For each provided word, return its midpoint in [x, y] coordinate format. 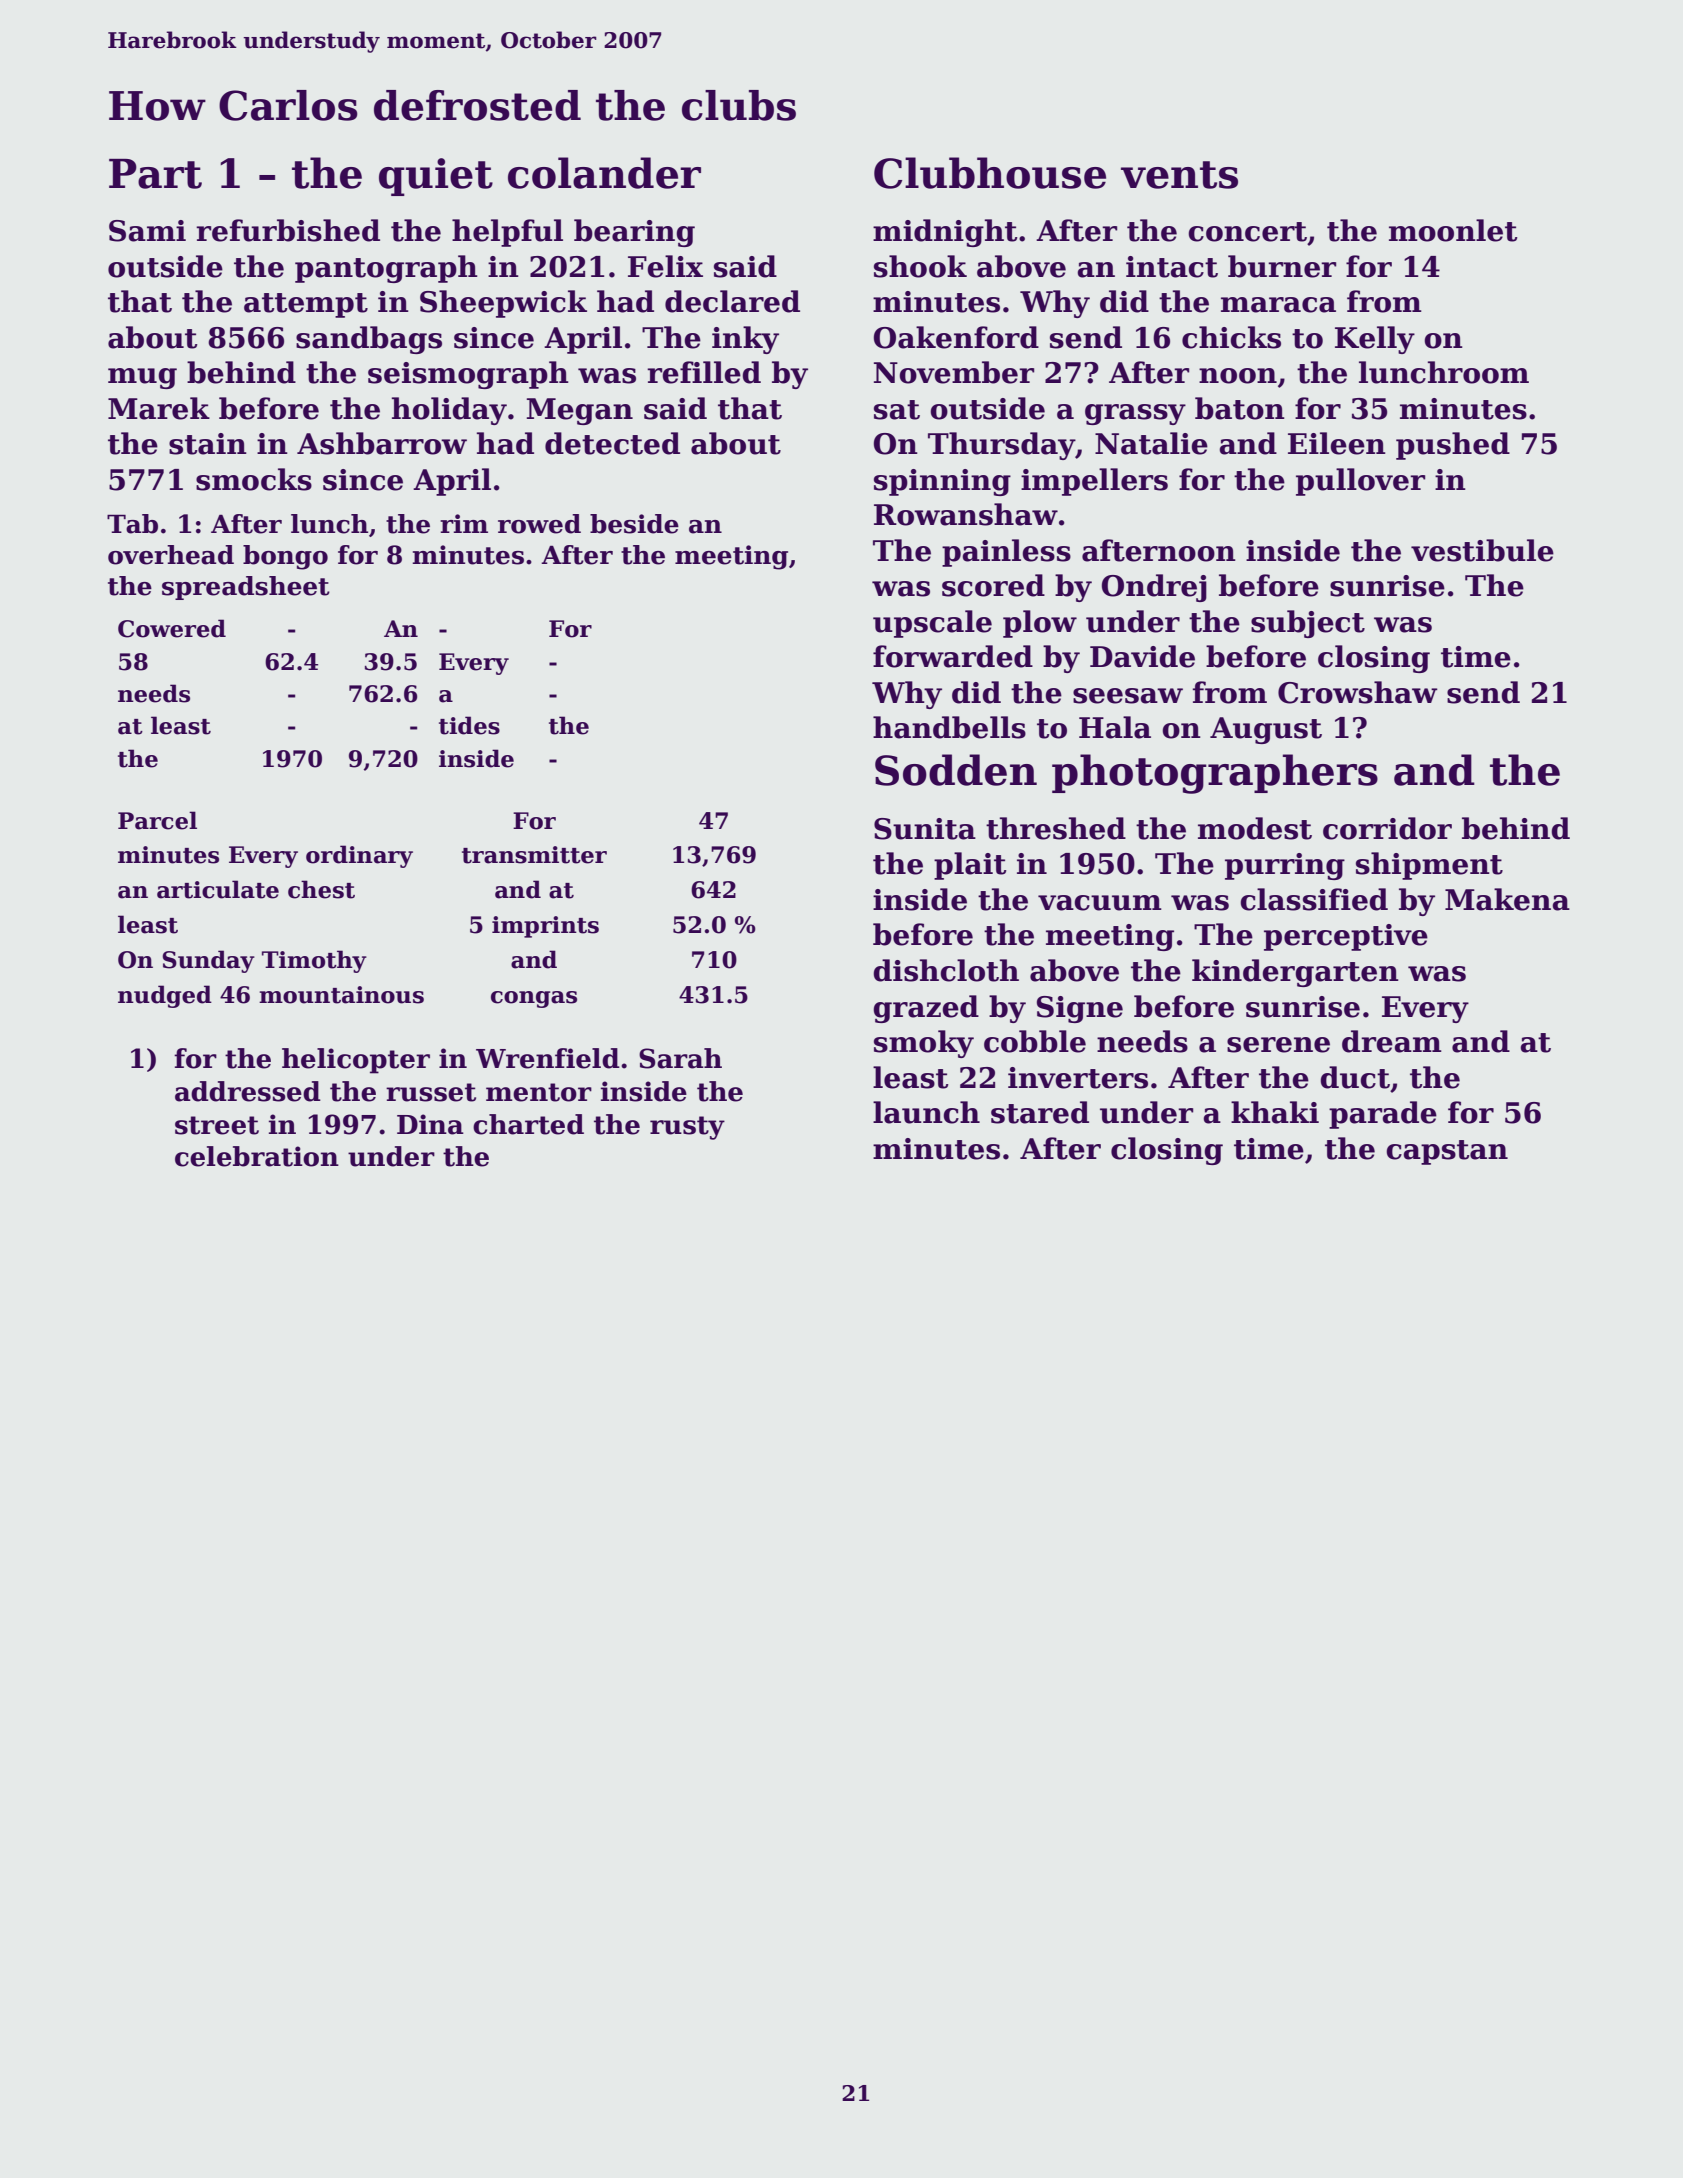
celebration [257, 1156]
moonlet [1453, 230]
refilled [704, 372]
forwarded [953, 656]
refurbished [288, 230]
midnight [945, 233]
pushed [1453, 446]
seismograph [468, 375]
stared [1040, 1112]
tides [469, 725]
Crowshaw [1358, 692]
